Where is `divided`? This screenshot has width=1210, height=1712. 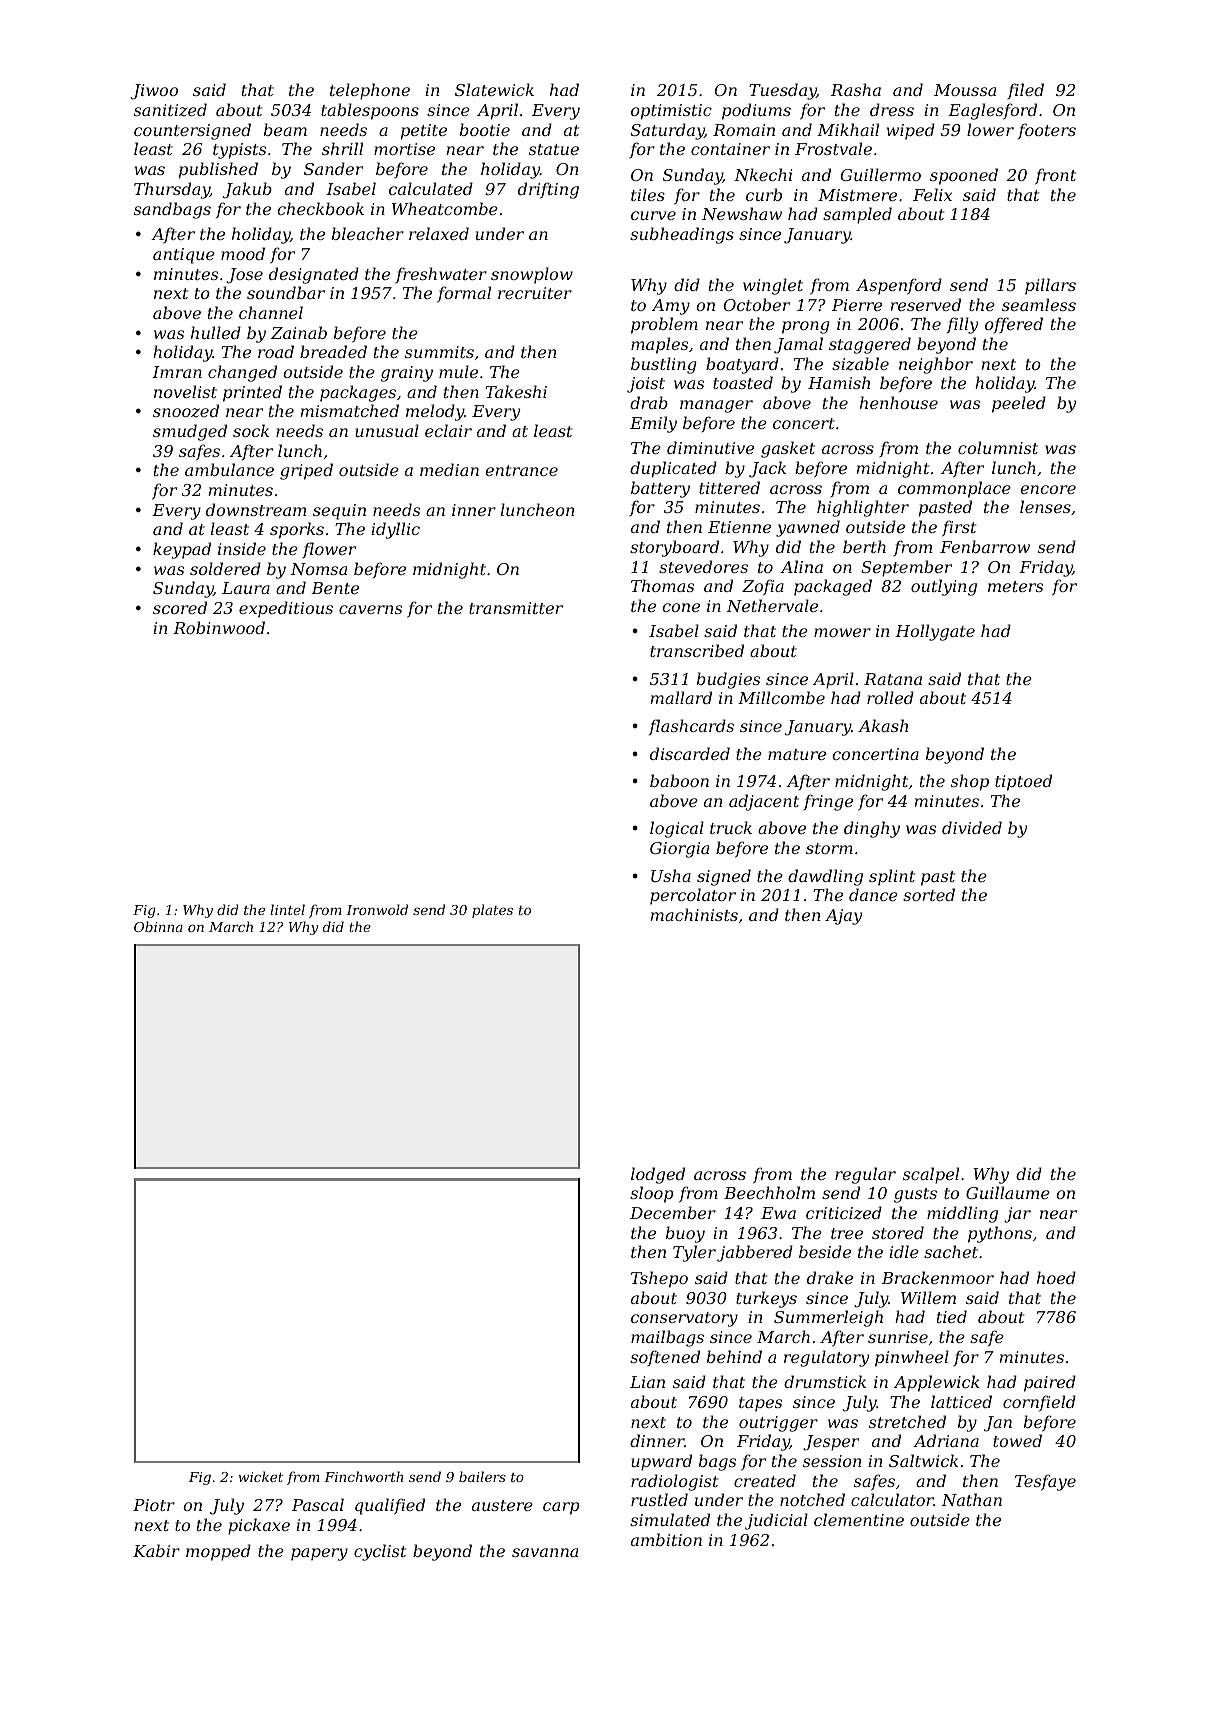 divided is located at coordinates (972, 827).
